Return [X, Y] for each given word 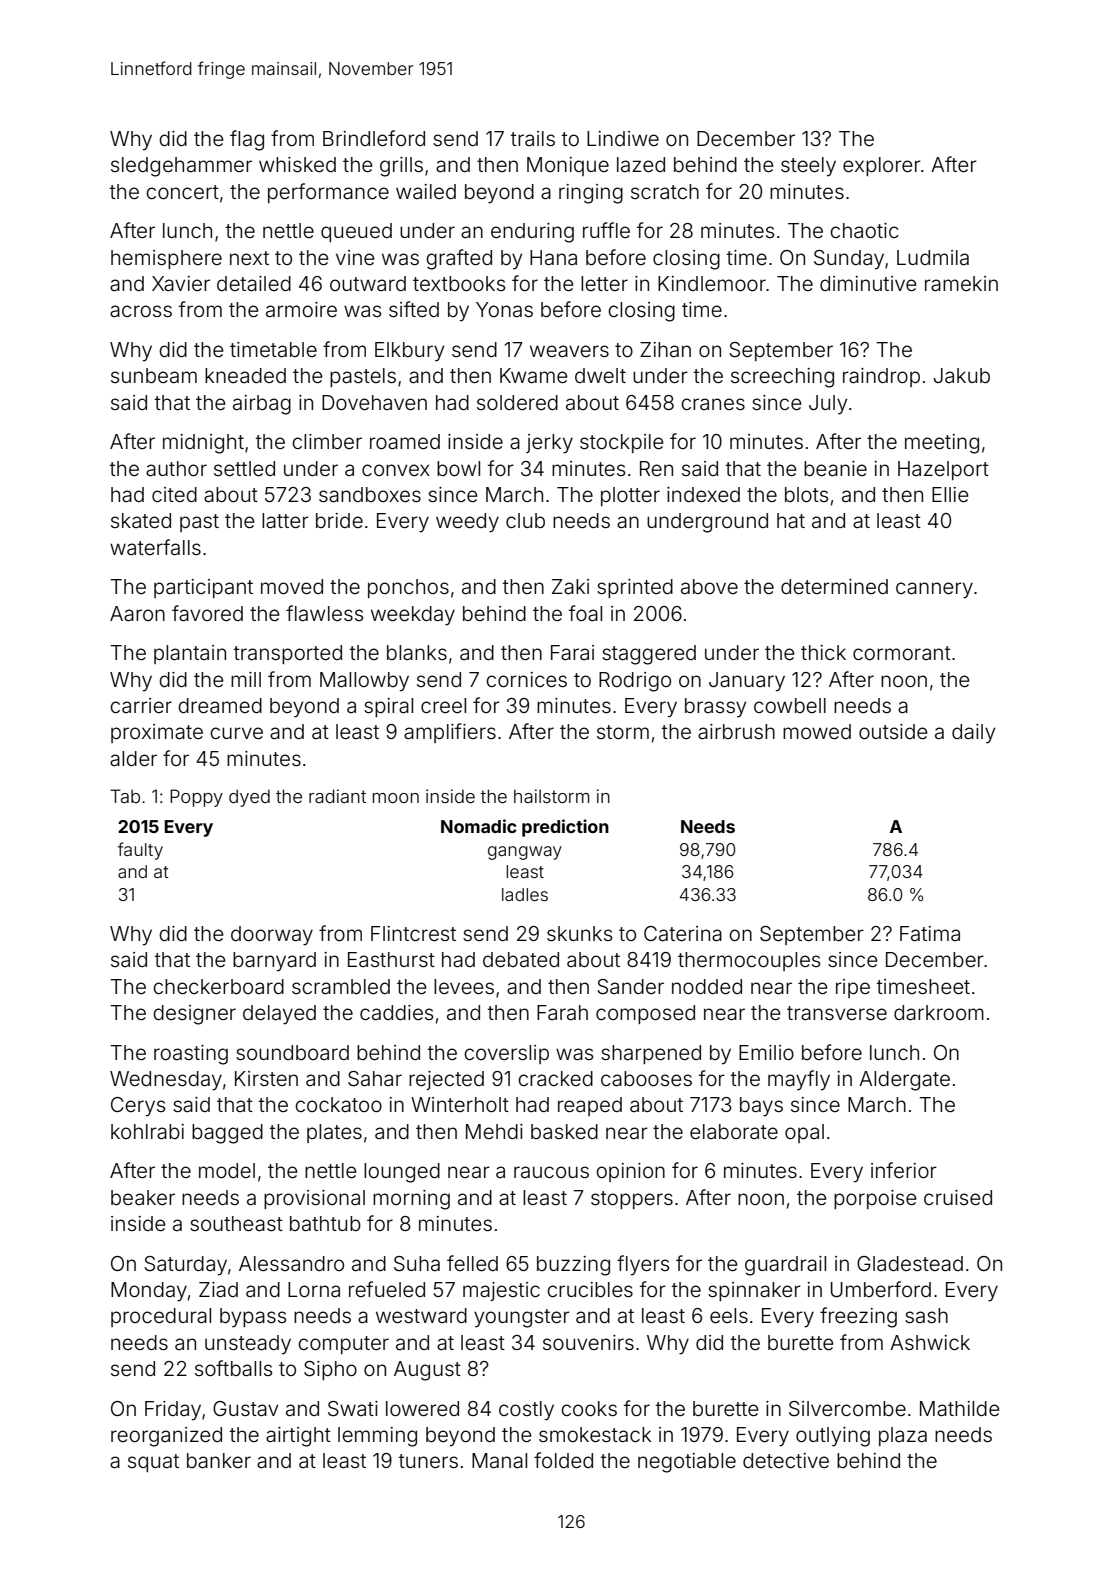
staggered [649, 655]
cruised [958, 1197]
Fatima [930, 933]
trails [533, 138]
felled [472, 1263]
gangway [525, 853]
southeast [236, 1223]
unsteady [248, 1344]
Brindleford [374, 138]
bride [339, 520]
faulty [140, 851]
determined [834, 586]
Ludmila [933, 257]
